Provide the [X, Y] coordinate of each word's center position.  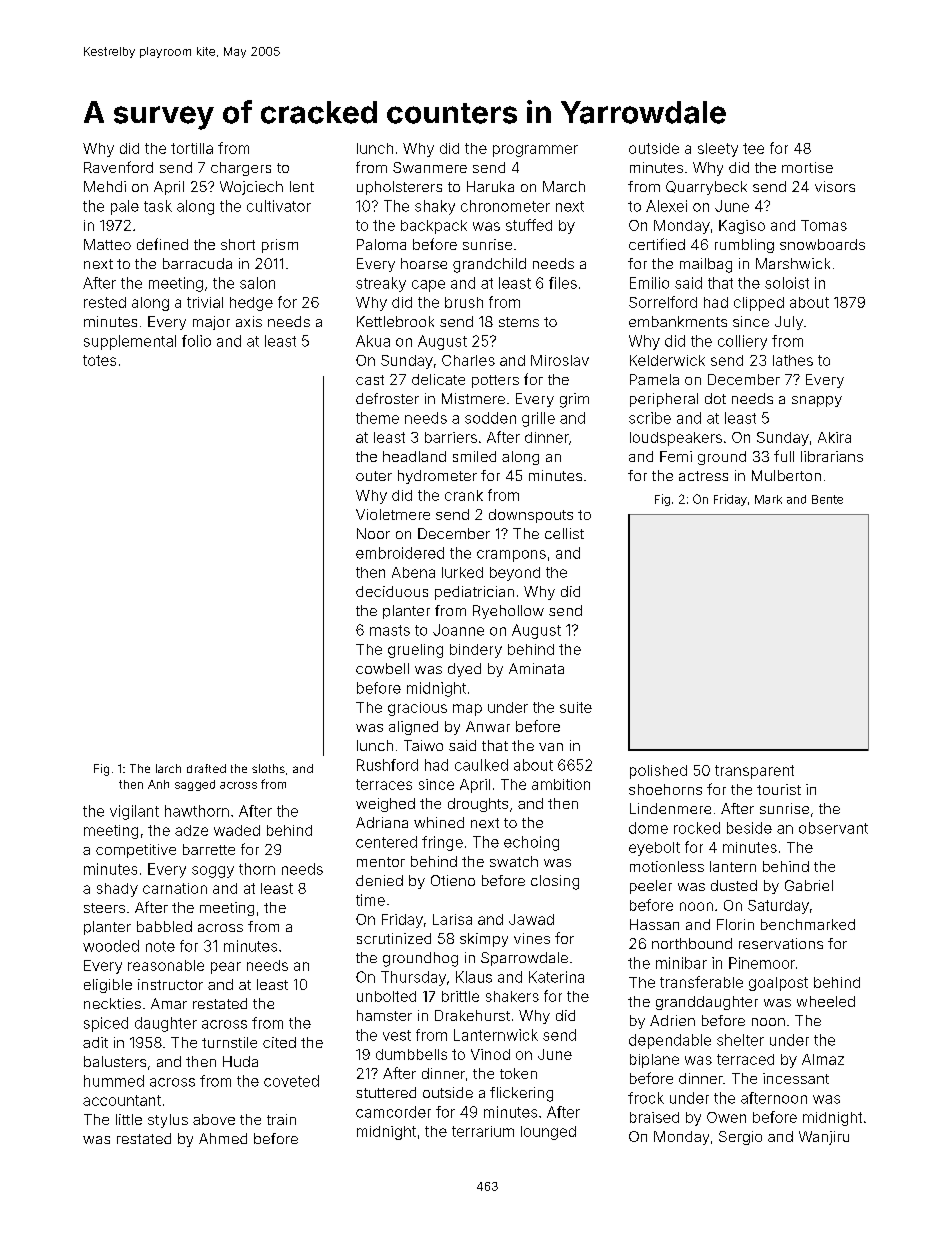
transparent [754, 772]
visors [835, 186]
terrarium [483, 1131]
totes [99, 360]
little [129, 1119]
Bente [827, 499]
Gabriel [809, 885]
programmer [535, 151]
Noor [373, 533]
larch [168, 768]
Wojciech [251, 188]
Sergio [740, 1138]
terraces [384, 784]
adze [191, 830]
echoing [531, 843]
